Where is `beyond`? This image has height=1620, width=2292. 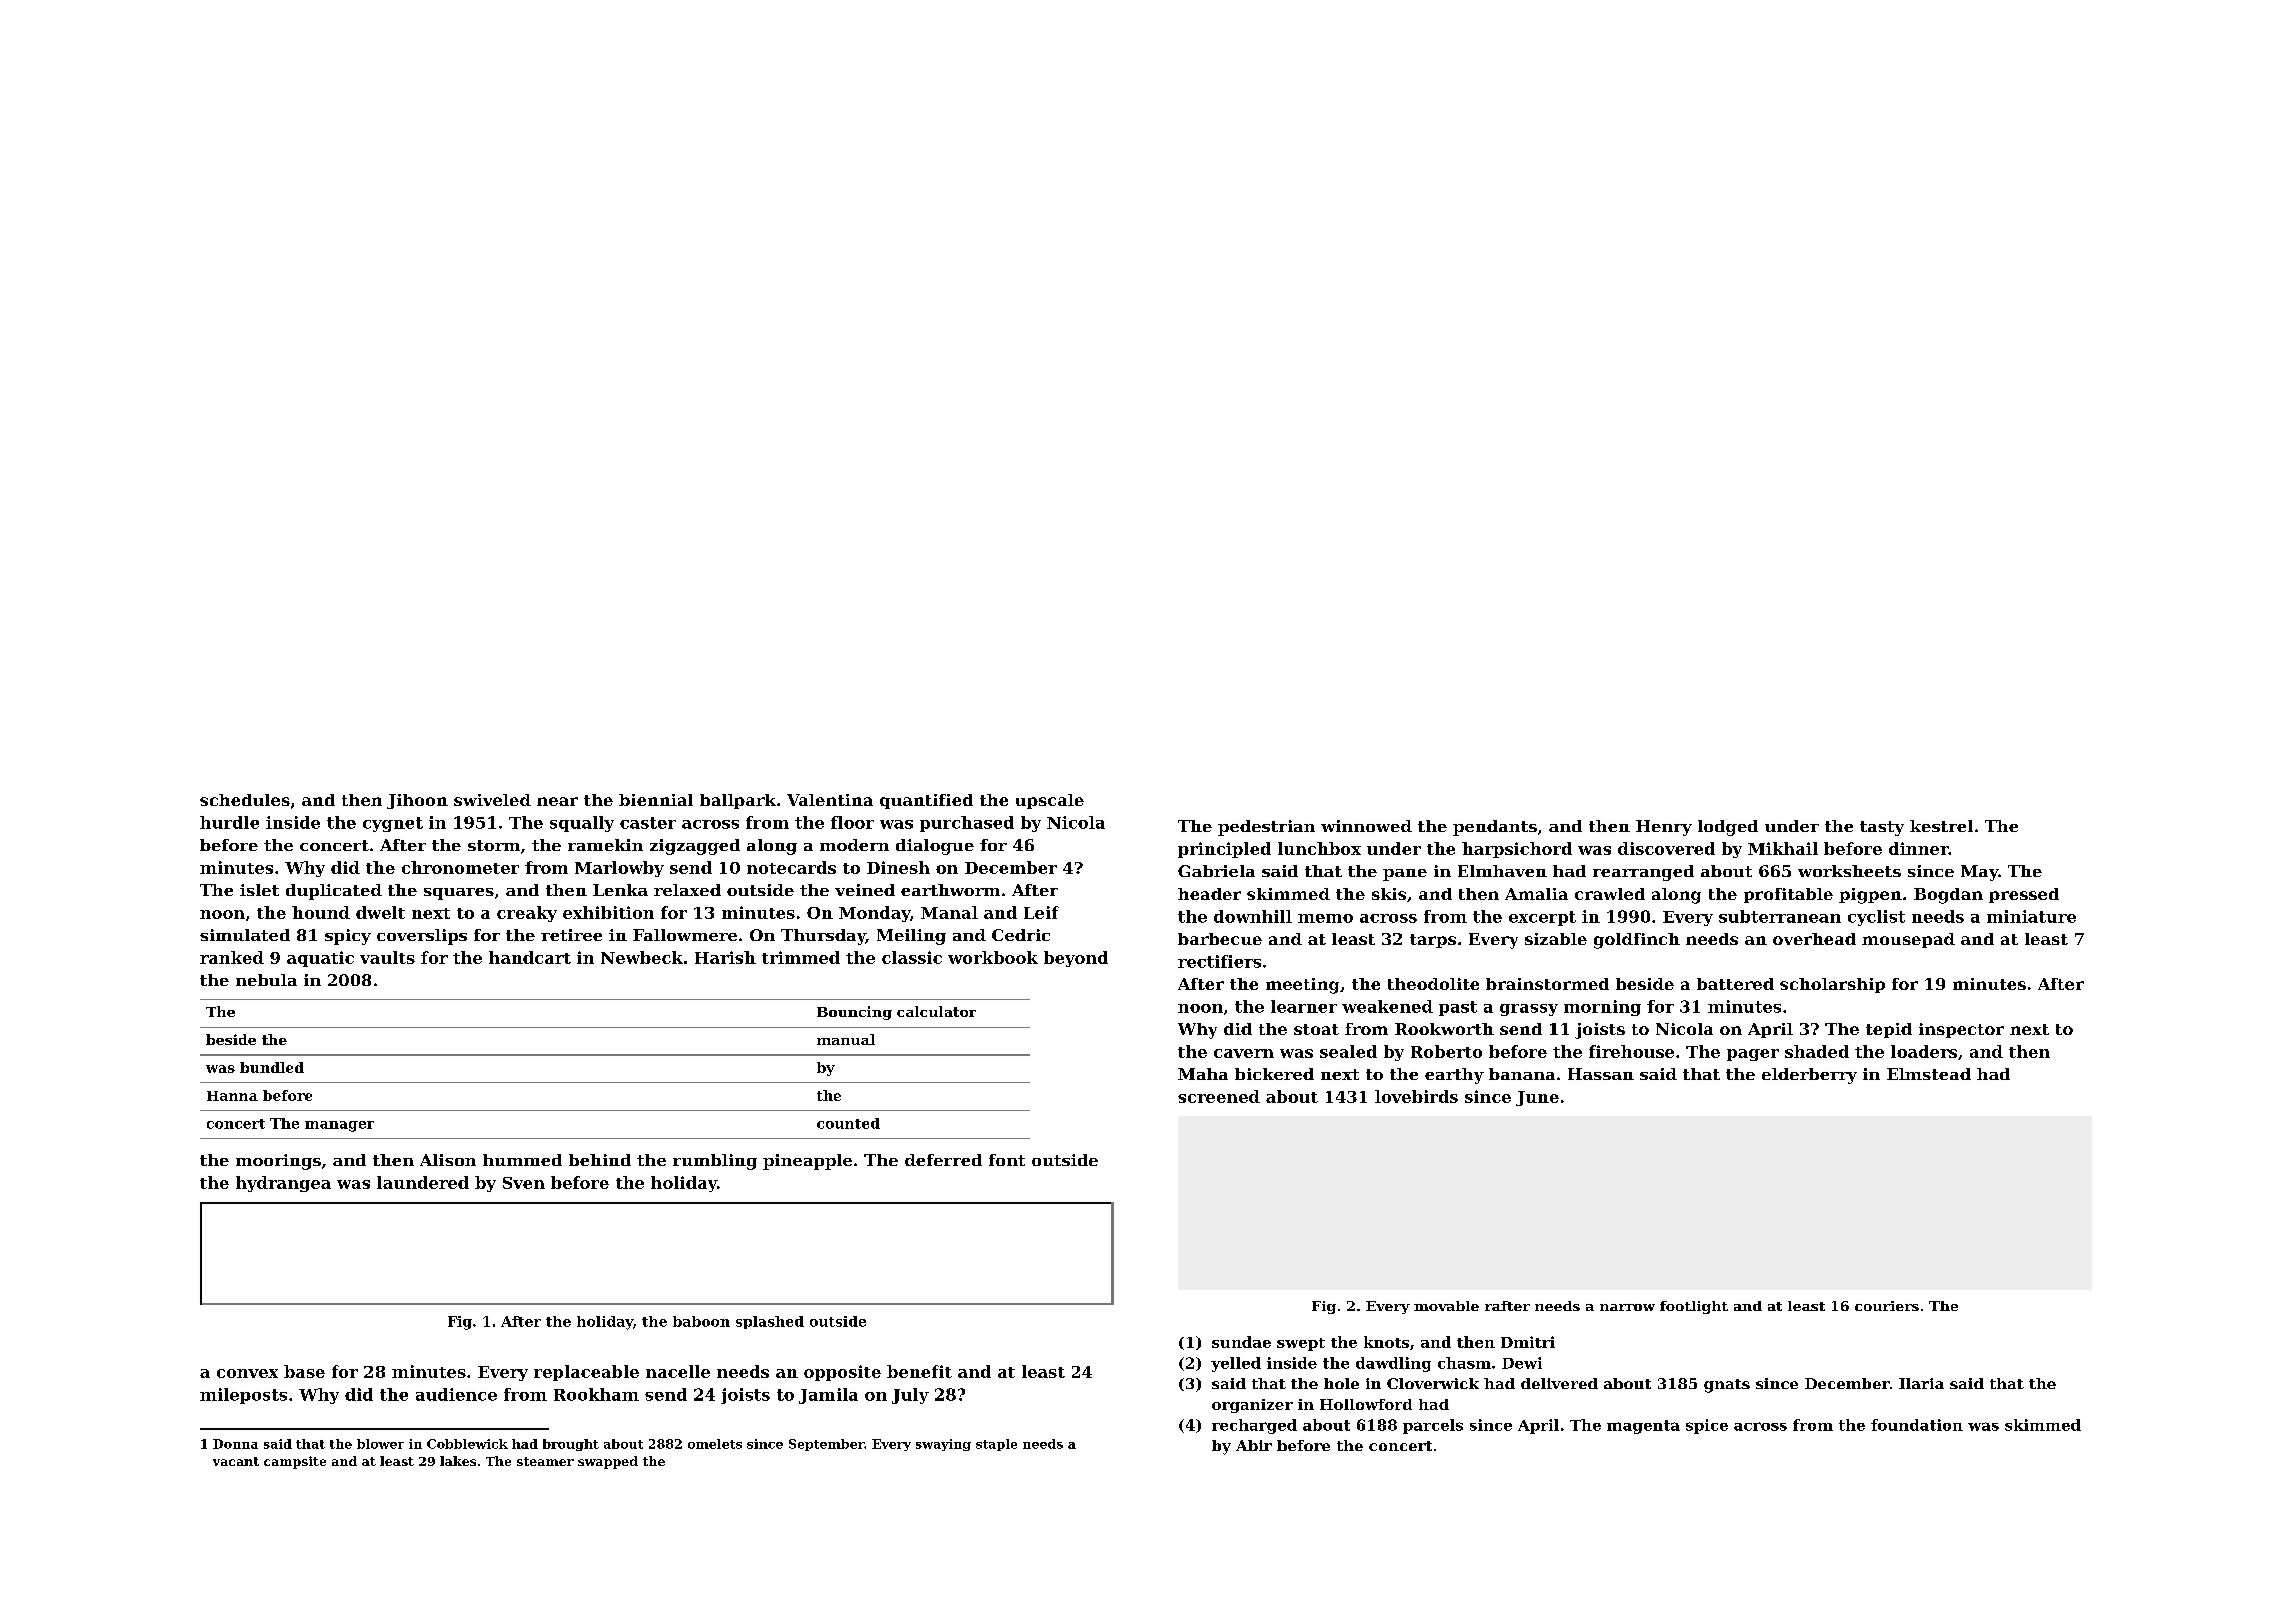
beyond is located at coordinates (1076, 959).
